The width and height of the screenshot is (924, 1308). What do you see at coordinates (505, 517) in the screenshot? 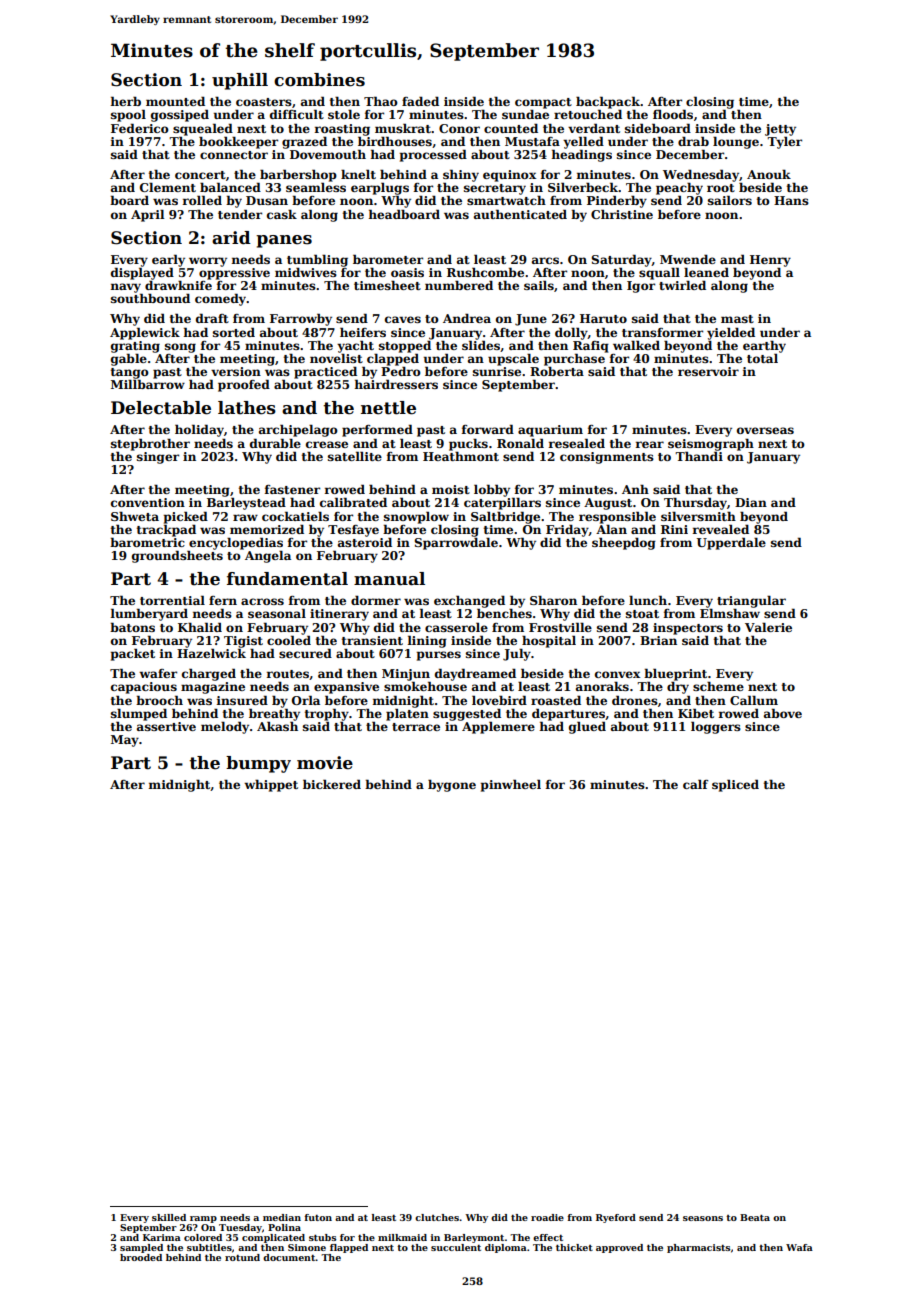
I see `Saltbridge` at bounding box center [505, 517].
